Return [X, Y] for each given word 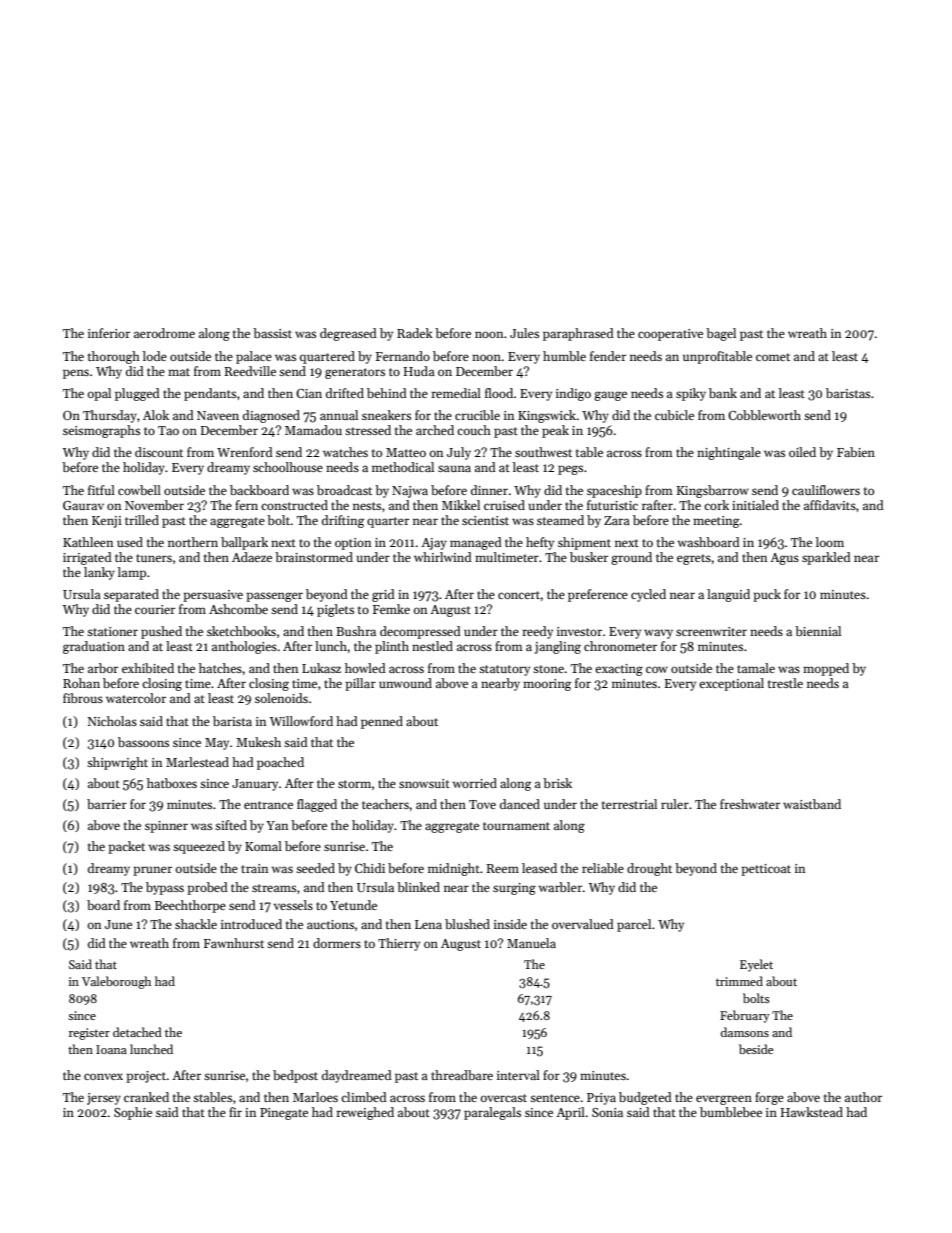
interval [518, 1075]
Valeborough [116, 982]
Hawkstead [812, 1112]
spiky [691, 394]
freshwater [750, 804]
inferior [109, 333]
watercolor [136, 698]
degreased [348, 334]
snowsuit [424, 783]
